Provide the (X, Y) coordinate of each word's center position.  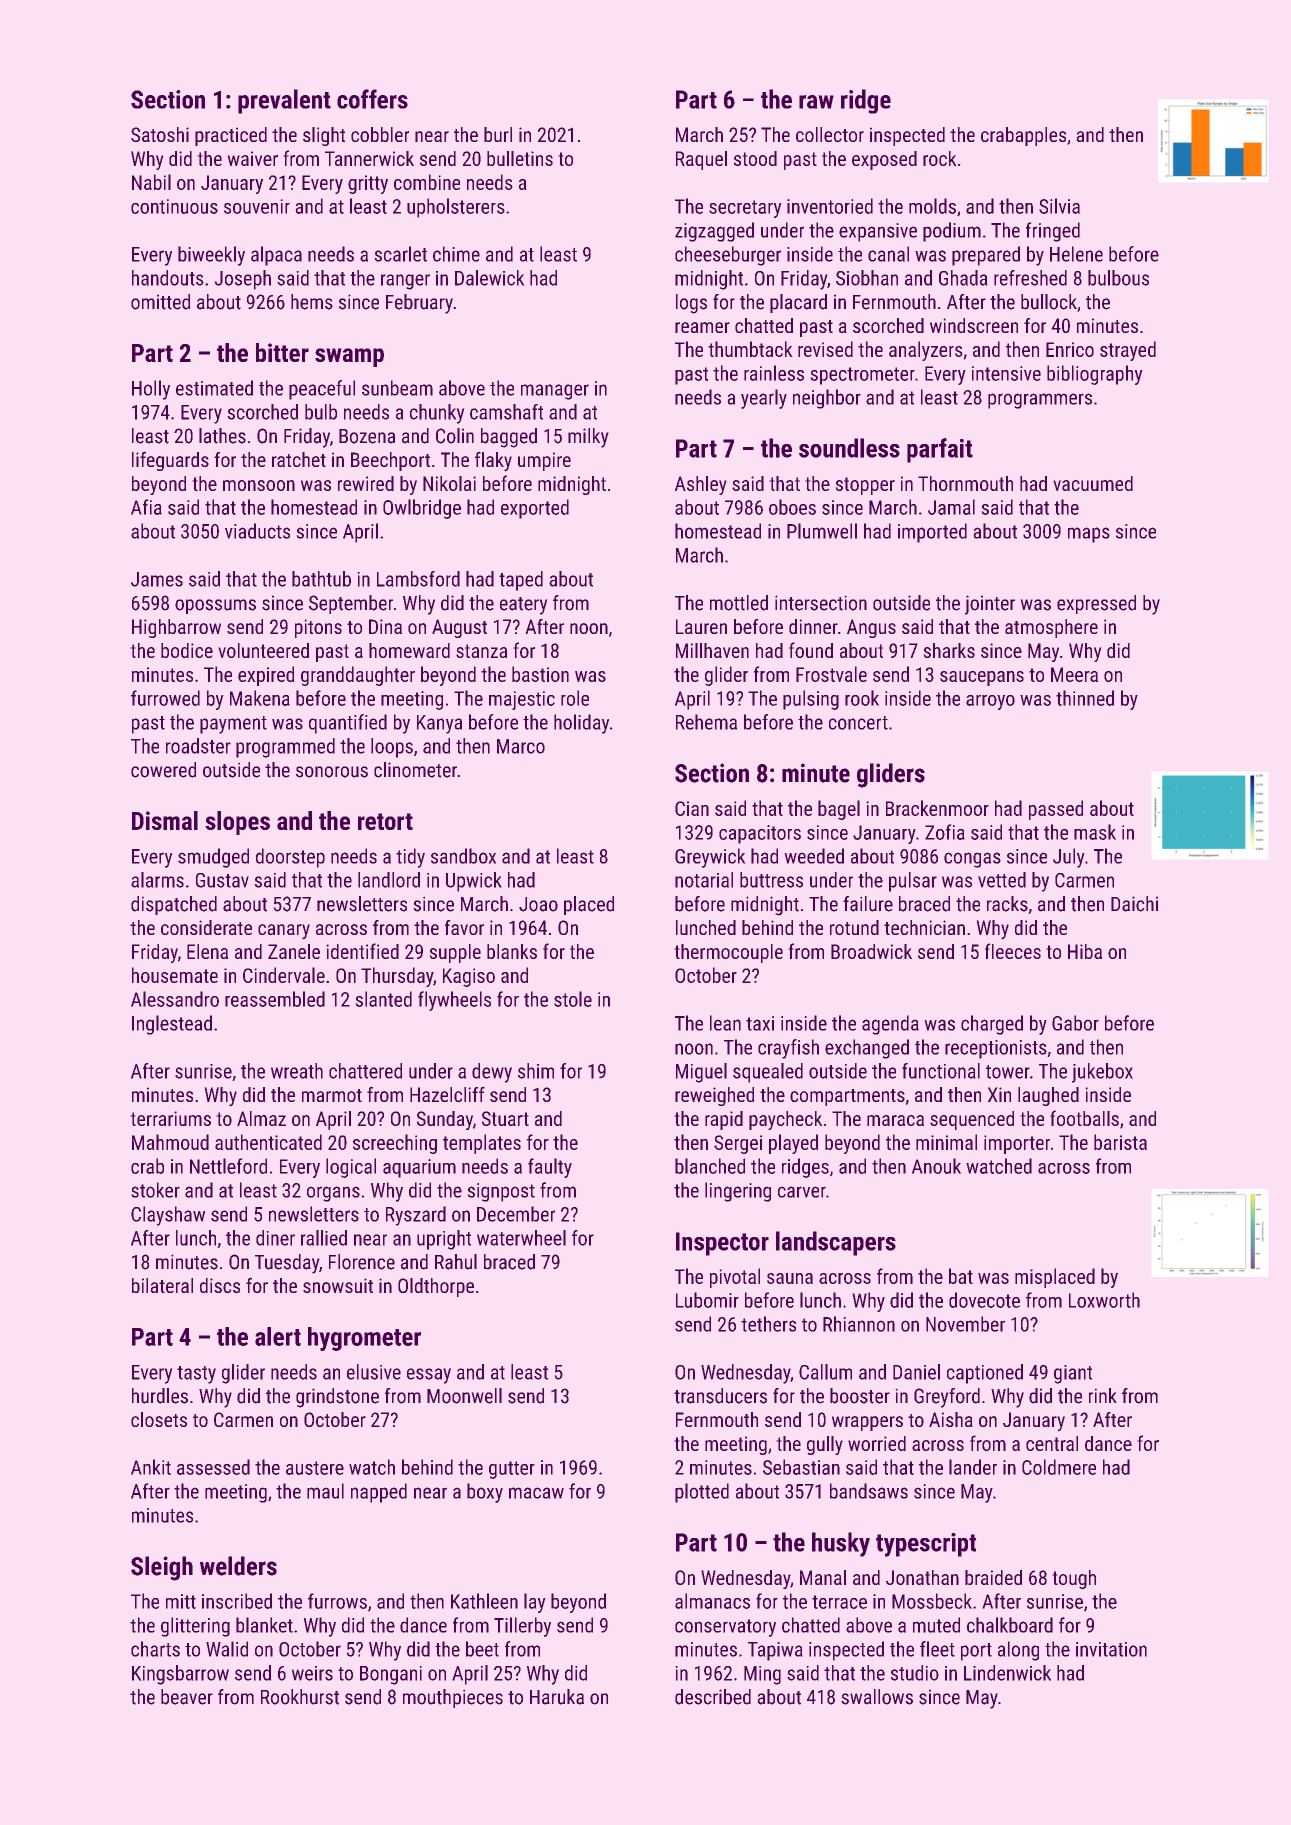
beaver (187, 1697)
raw (816, 102)
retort (385, 821)
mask (1095, 832)
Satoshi (160, 134)
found (811, 650)
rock (940, 158)
